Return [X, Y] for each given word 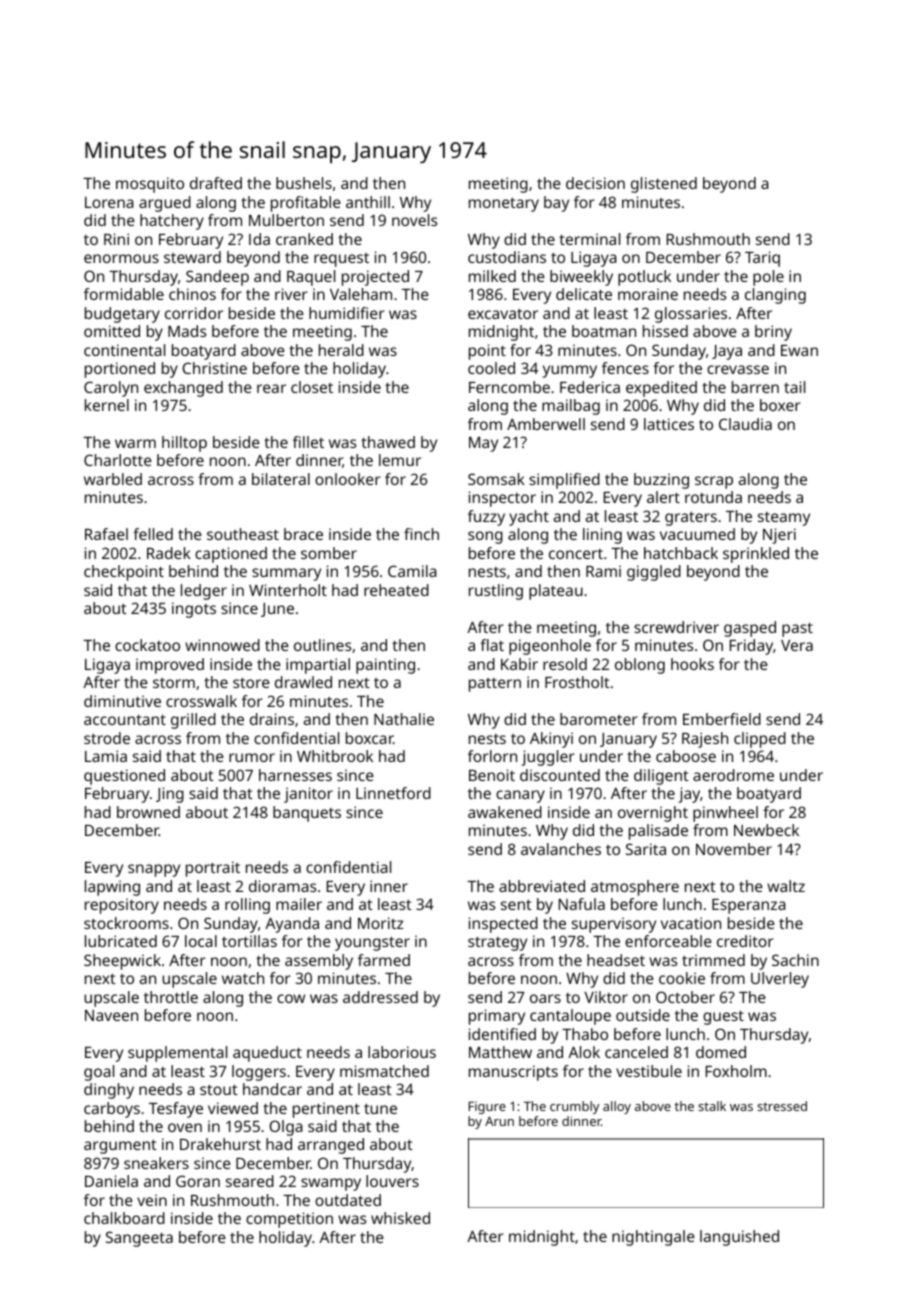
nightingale [653, 1238]
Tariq [762, 259]
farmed [384, 960]
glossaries [691, 315]
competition [289, 1220]
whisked [400, 1218]
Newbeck [766, 830]
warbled [113, 479]
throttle [171, 997]
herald [341, 350]
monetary [504, 204]
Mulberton [286, 220]
